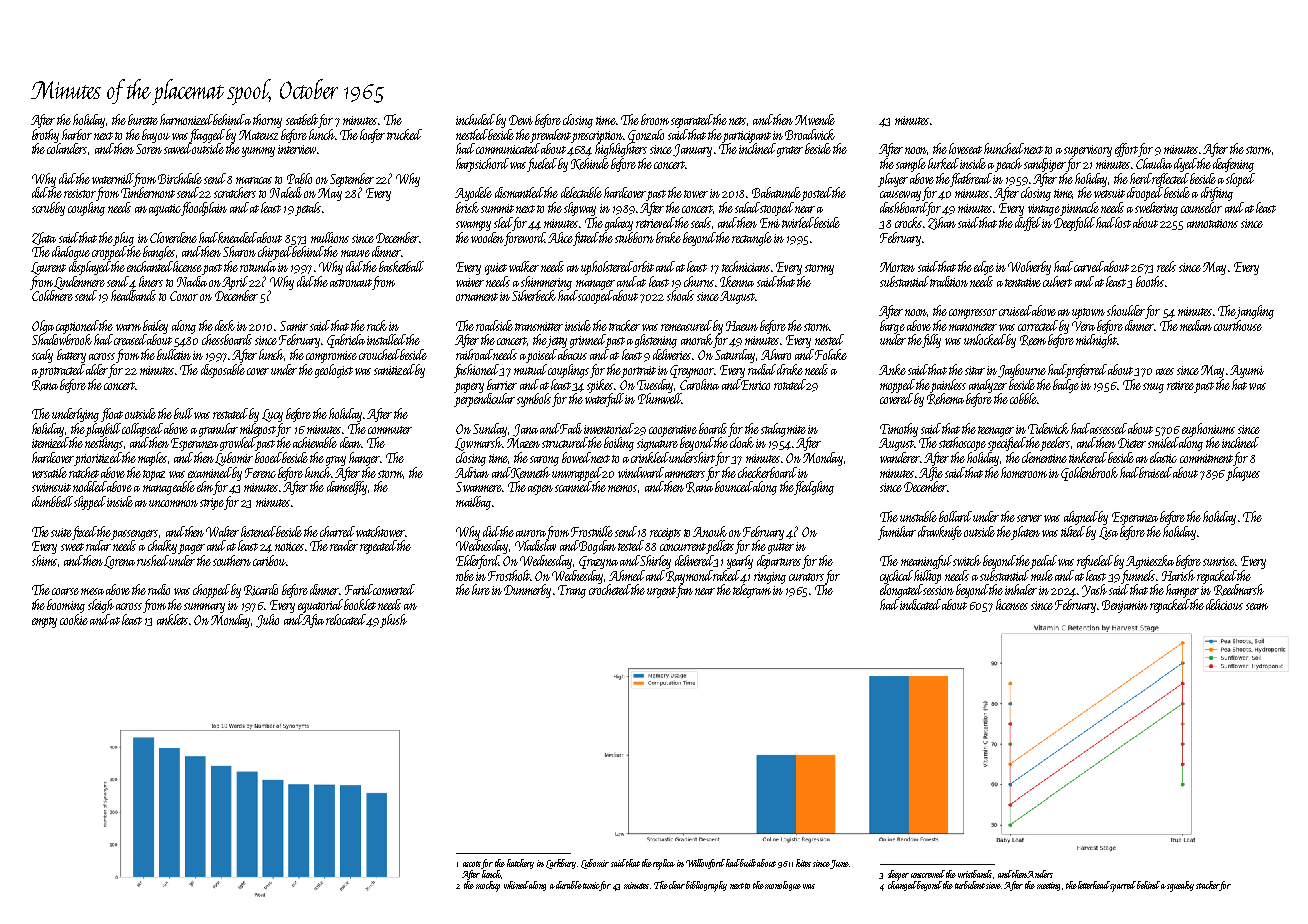 This screenshot has width=1308, height=924. Describe the element at coordinates (475, 119) in the screenshot. I see `included` at that location.
